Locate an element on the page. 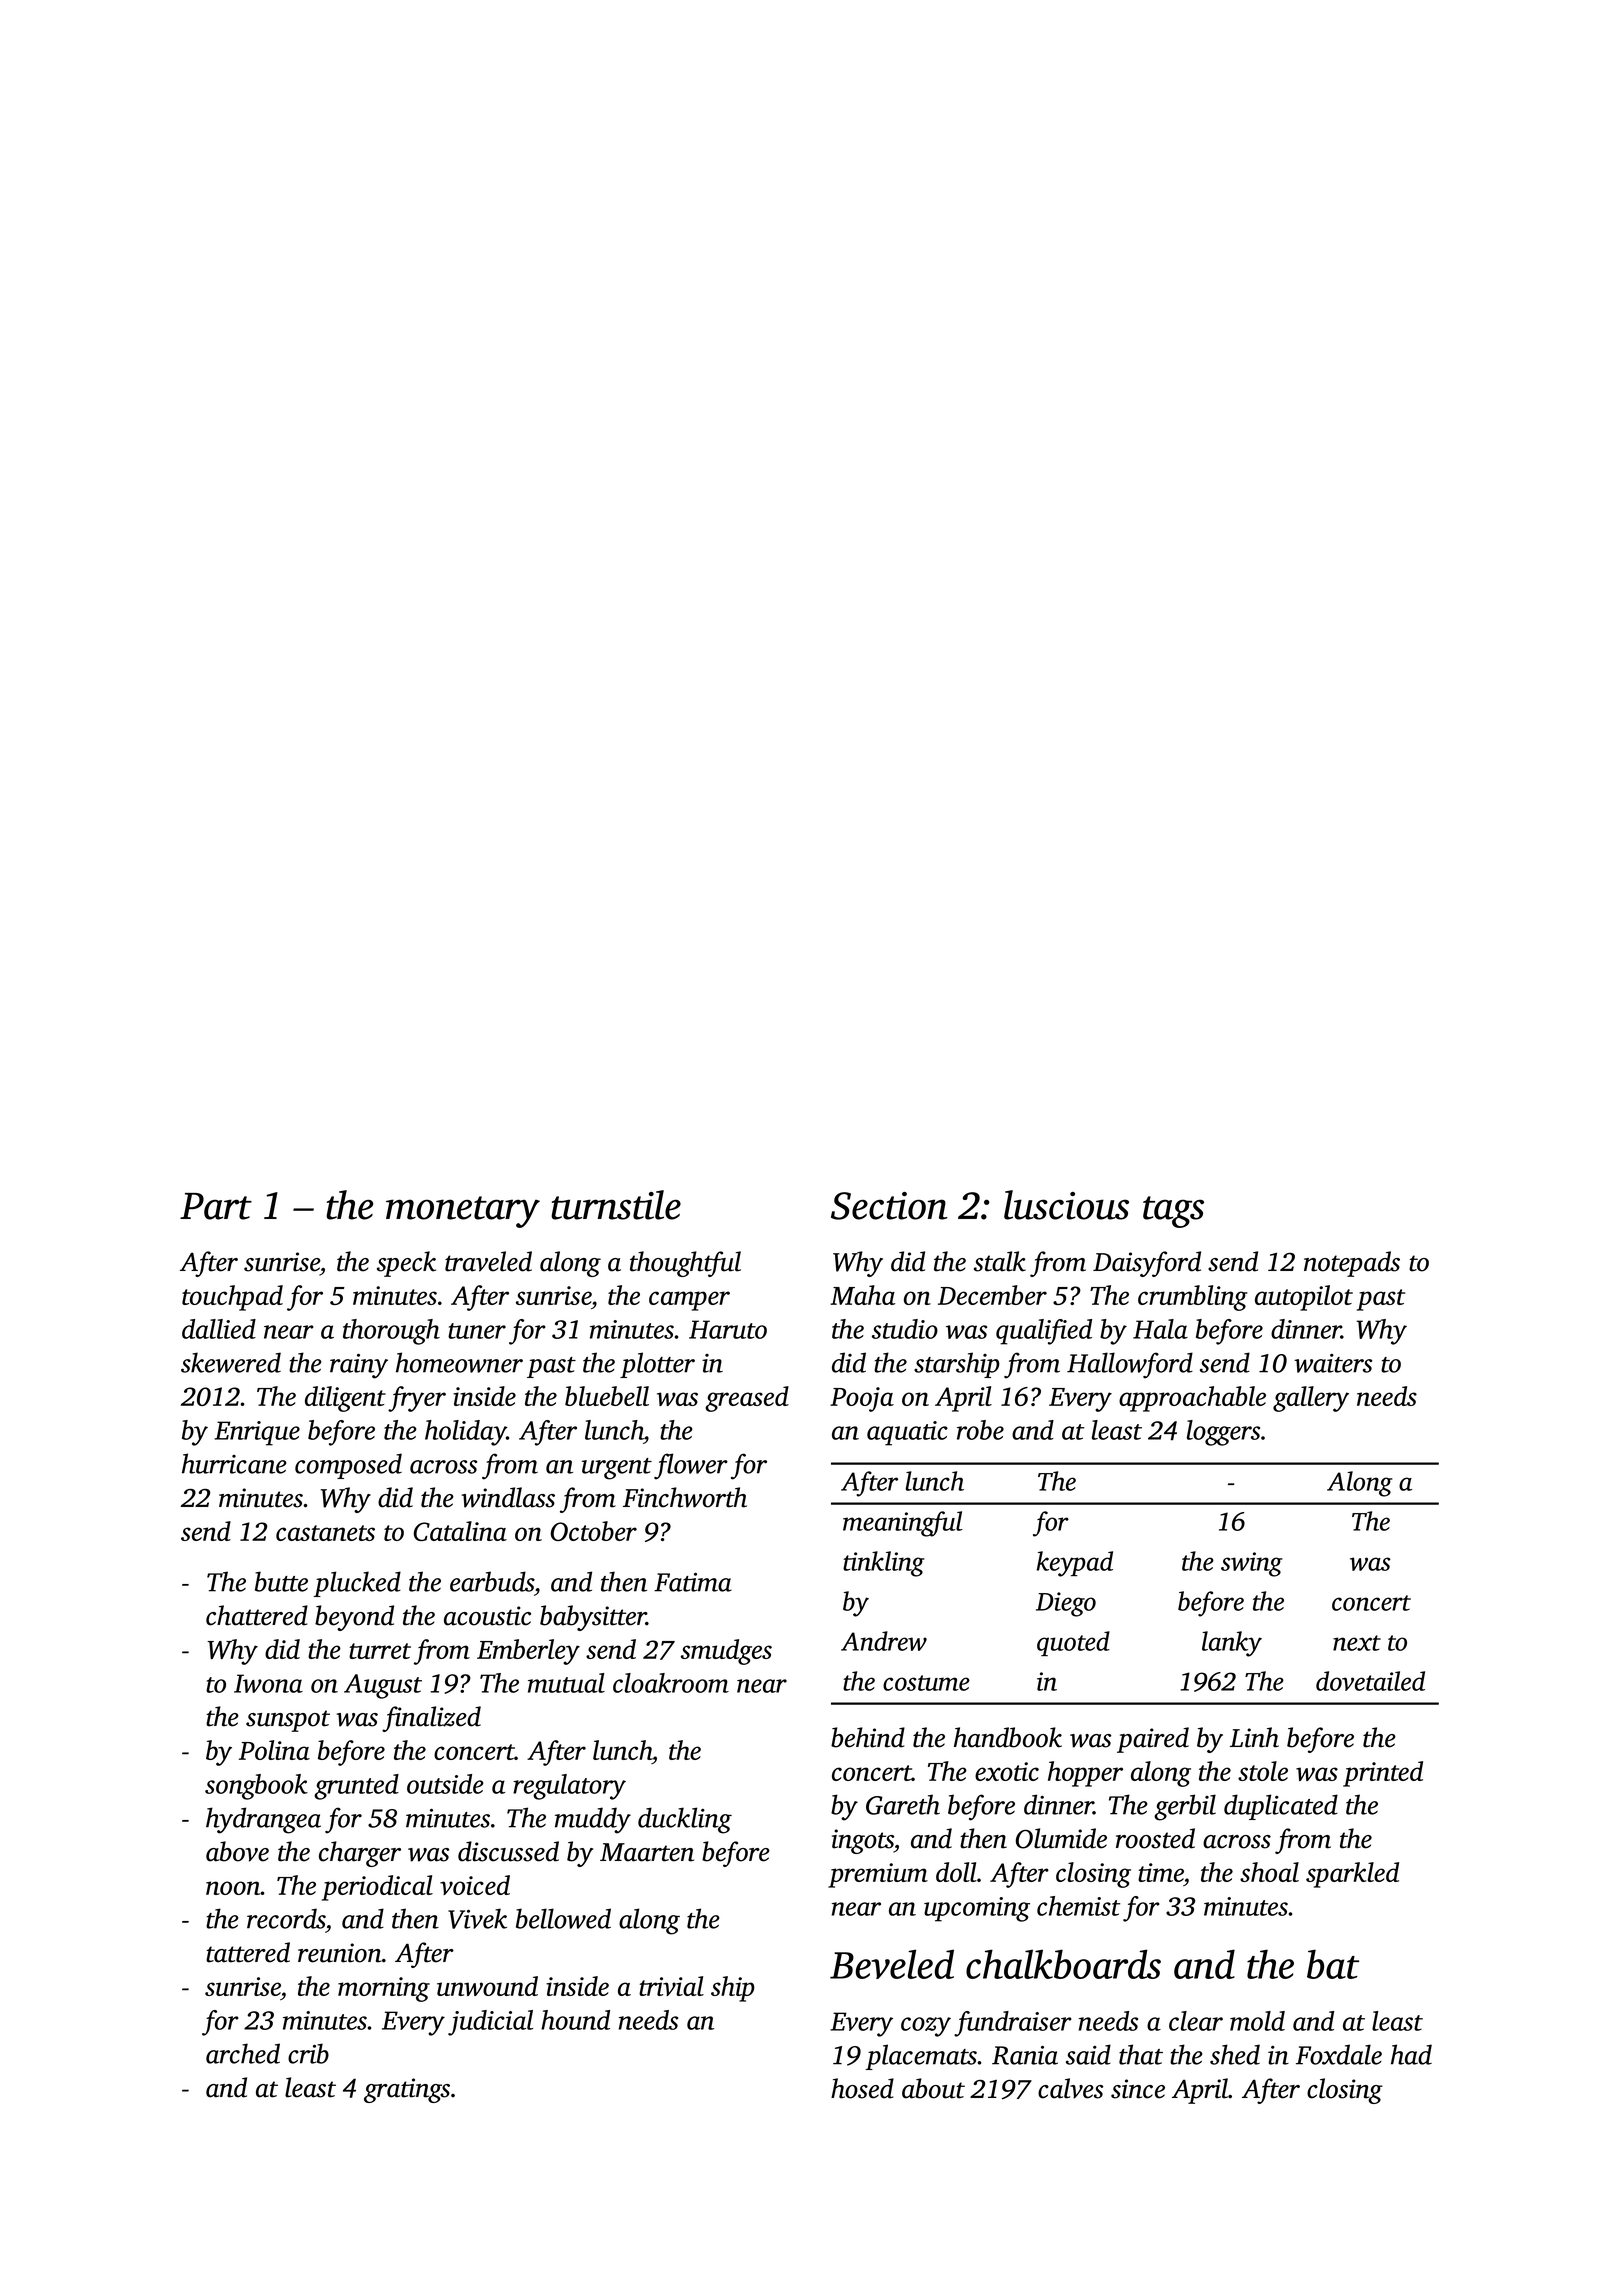 This page has height=2292, width=1620. aquatic is located at coordinates (907, 1433).
